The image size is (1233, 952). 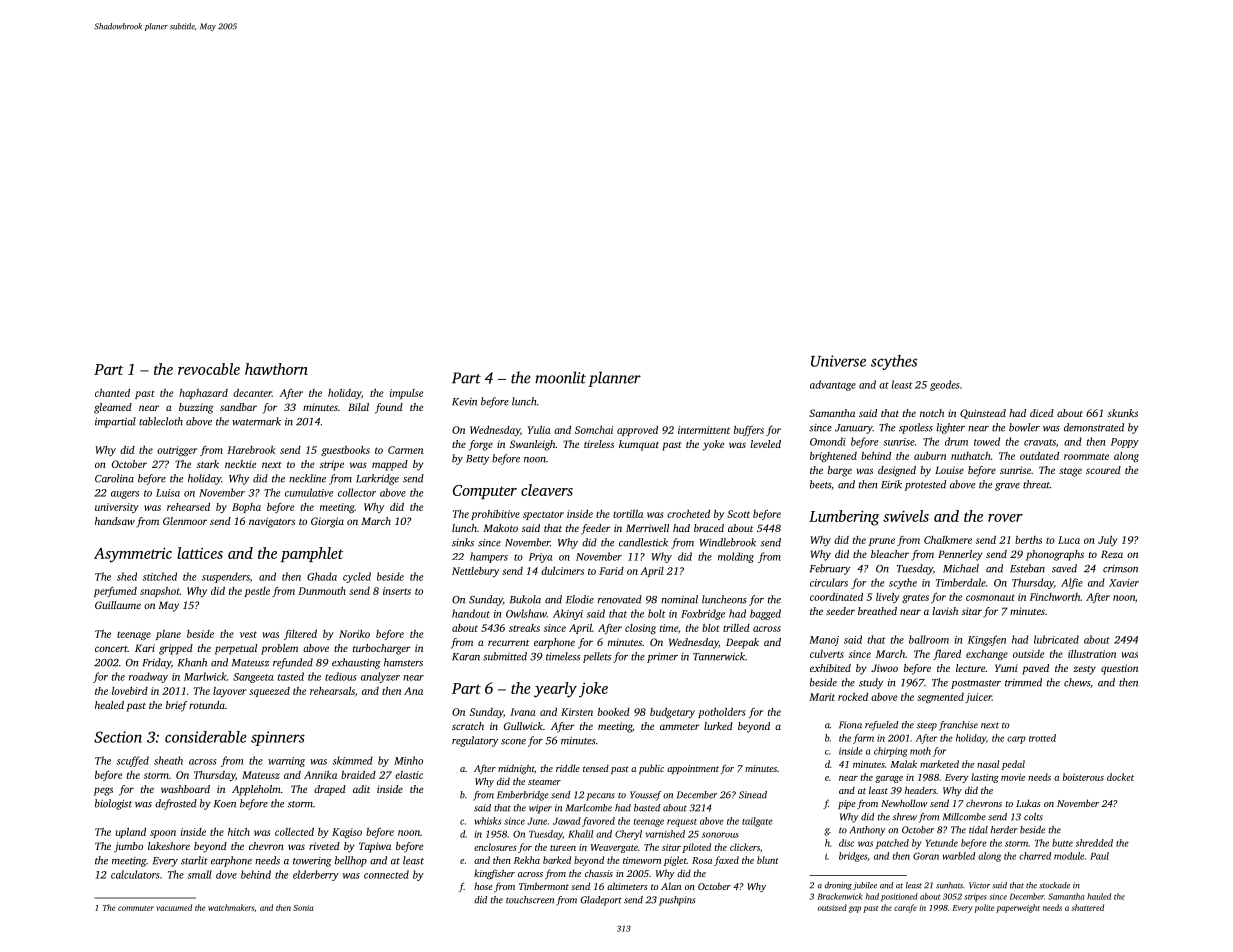 What do you see at coordinates (136, 908) in the image?
I see `commuter` at bounding box center [136, 908].
